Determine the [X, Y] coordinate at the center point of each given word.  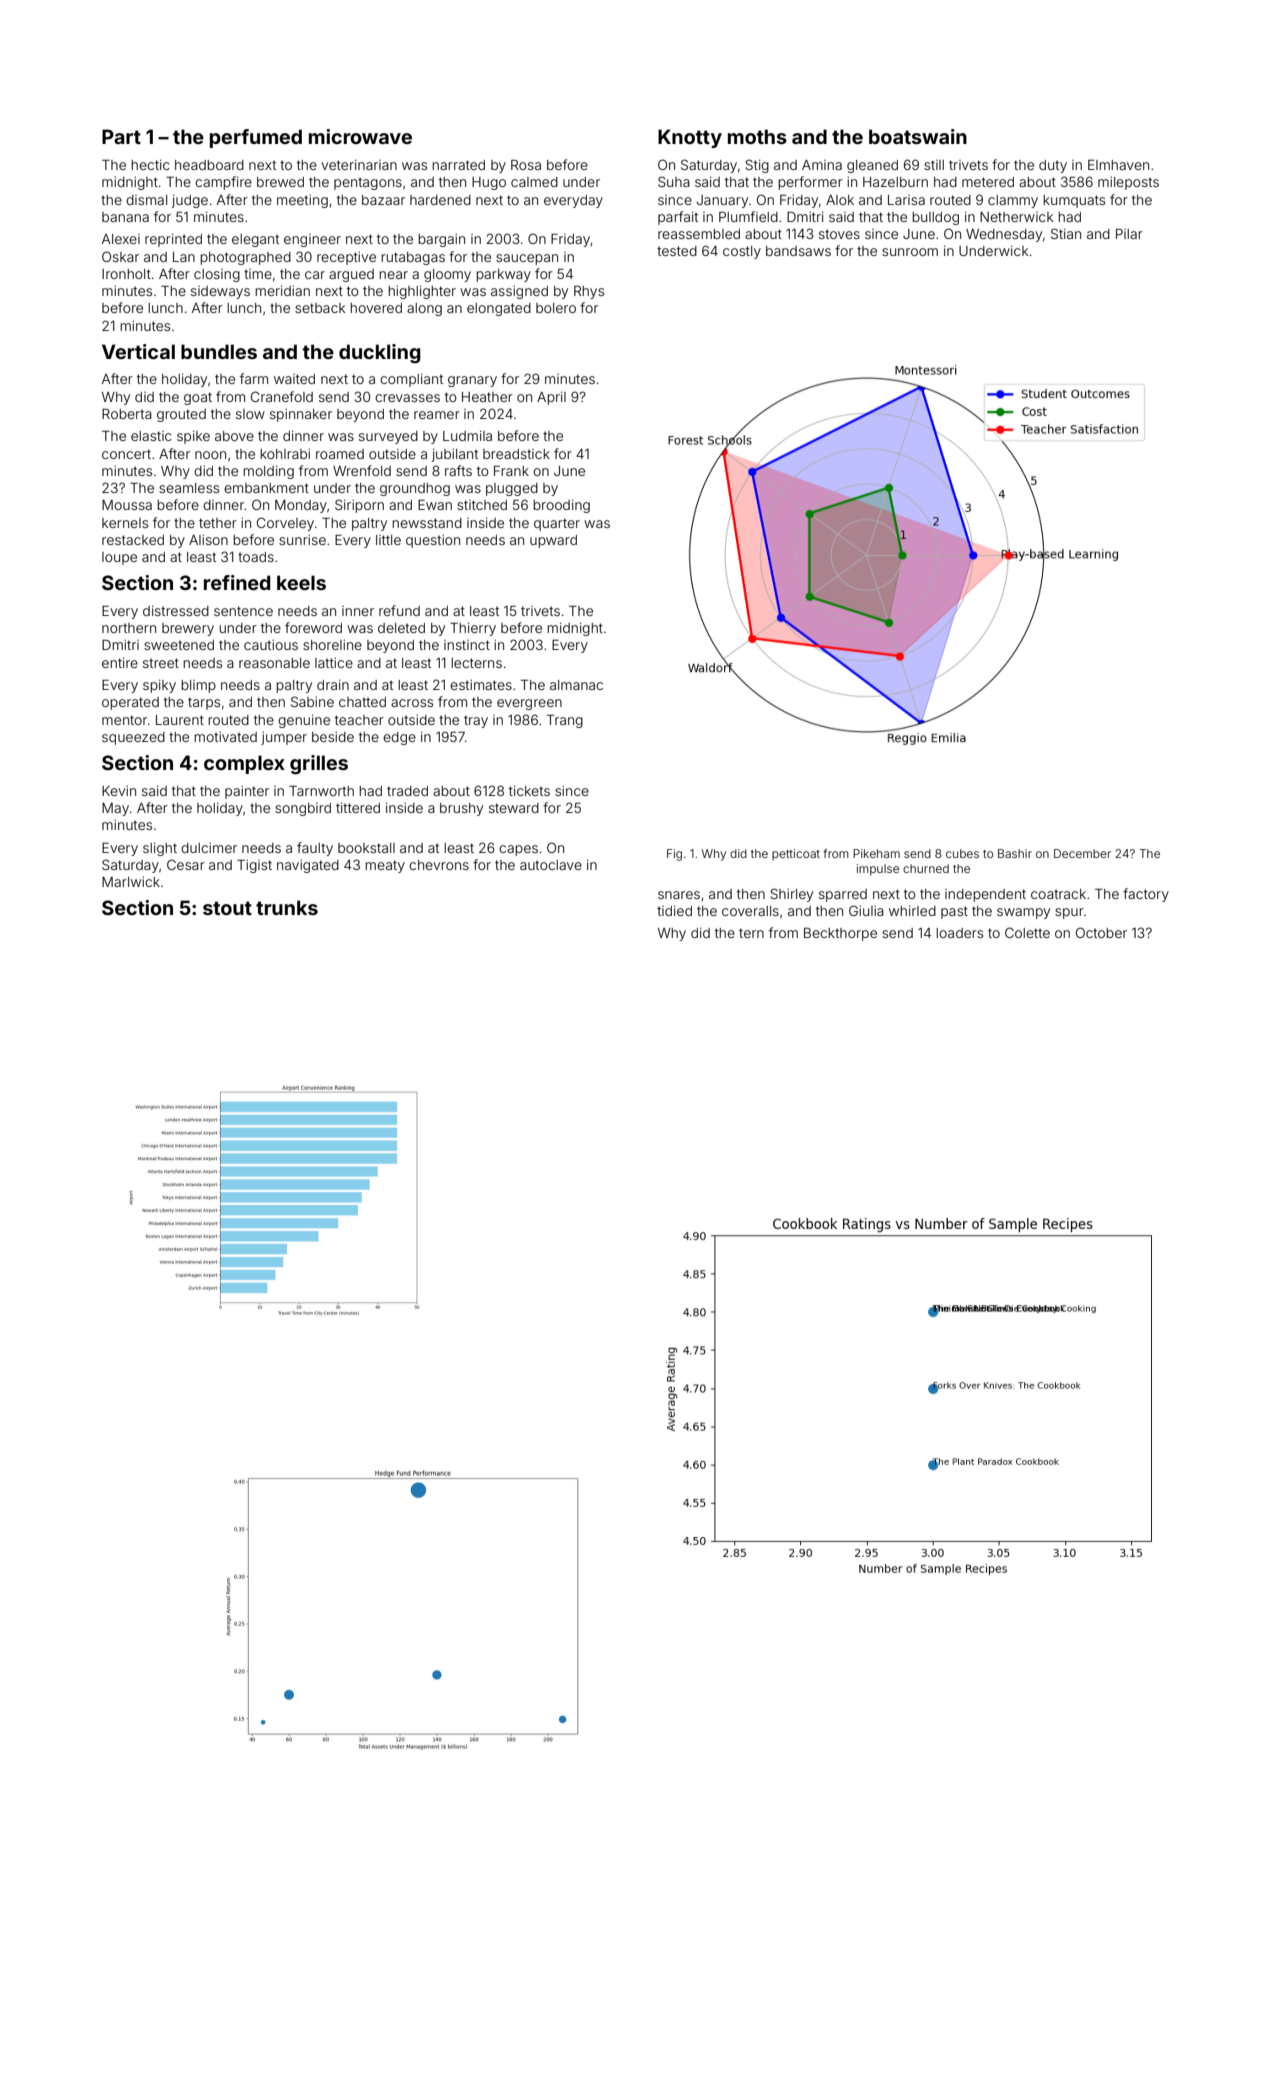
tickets [529, 791]
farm [254, 378]
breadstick [516, 454]
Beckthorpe [840, 934]
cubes [962, 853]
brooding [561, 506]
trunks [287, 907]
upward [553, 541]
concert [126, 454]
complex [244, 764]
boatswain [918, 136]
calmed [534, 182]
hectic [150, 165]
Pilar [1129, 234]
